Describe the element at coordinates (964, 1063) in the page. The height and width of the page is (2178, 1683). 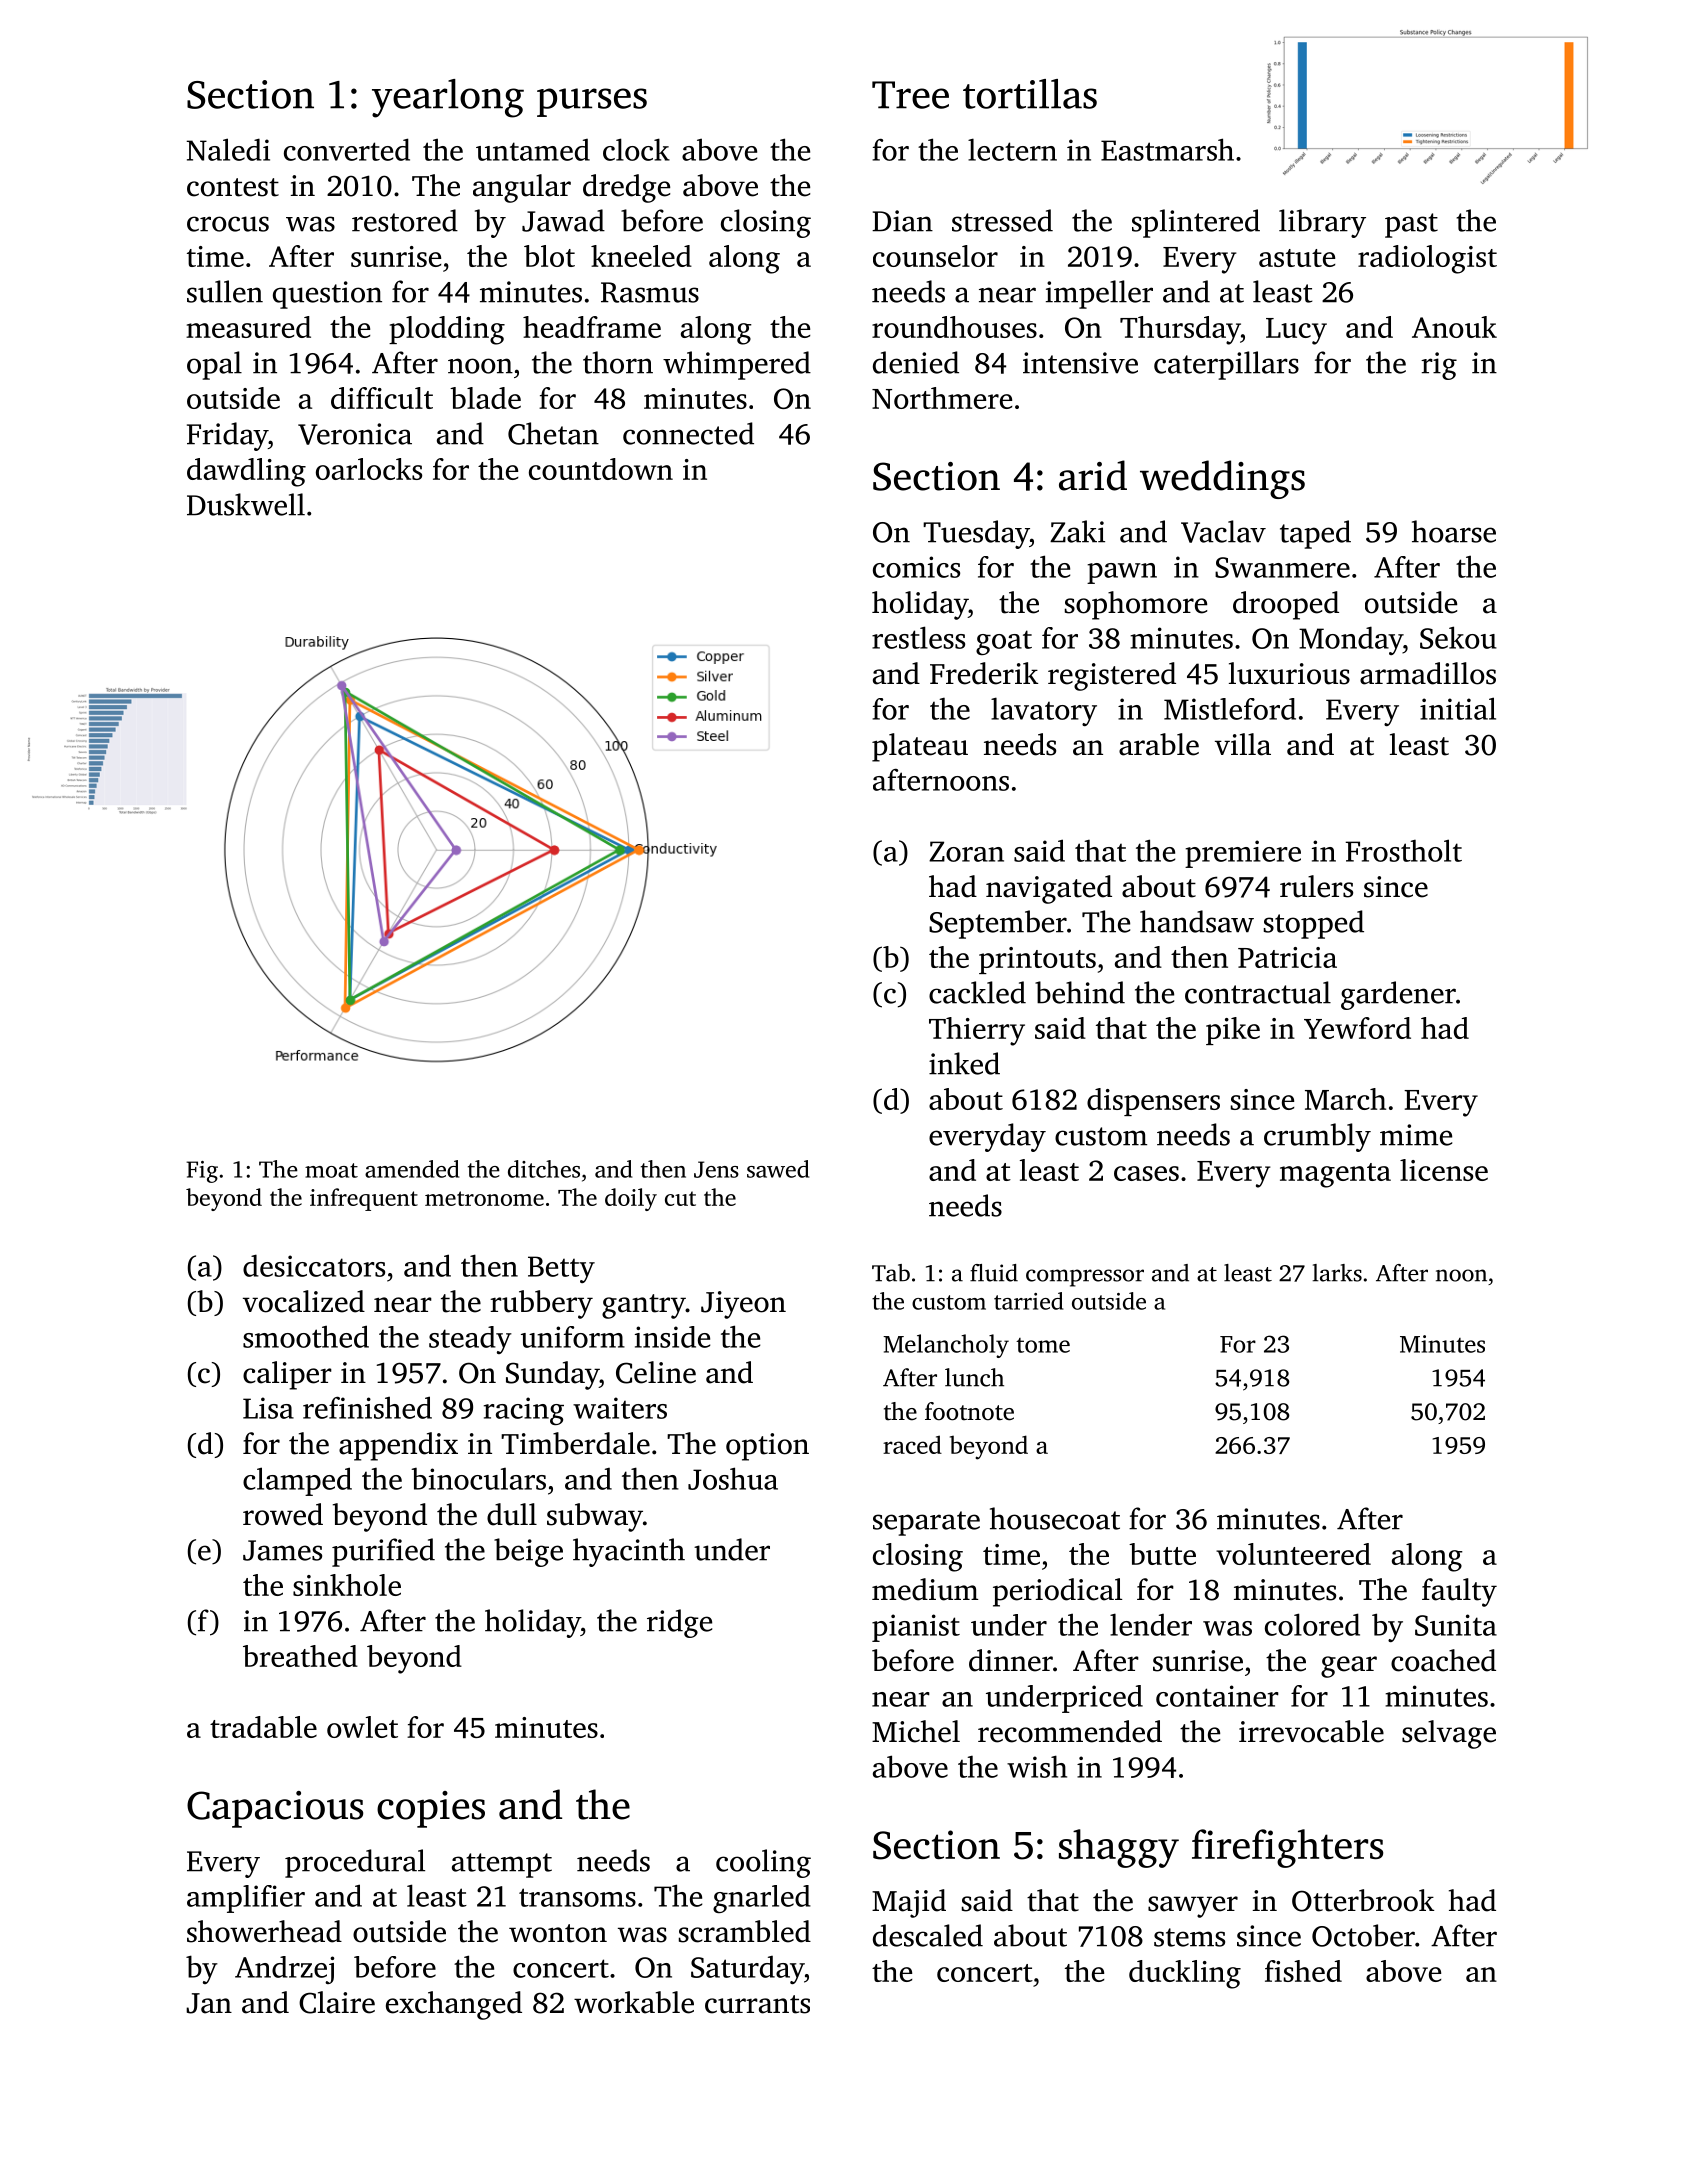
I see `inked` at that location.
